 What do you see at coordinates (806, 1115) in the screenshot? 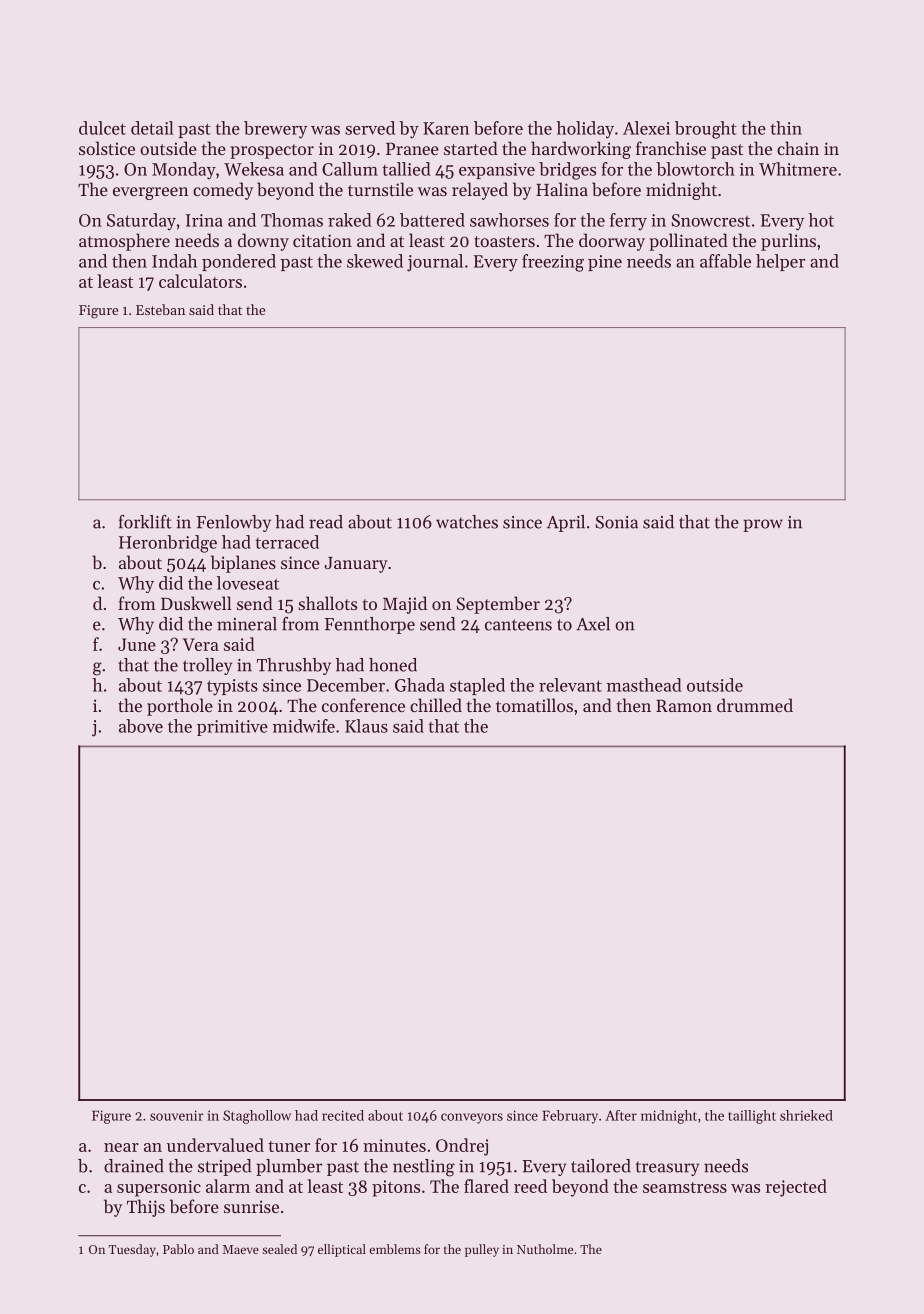
I see `shrieked` at bounding box center [806, 1115].
